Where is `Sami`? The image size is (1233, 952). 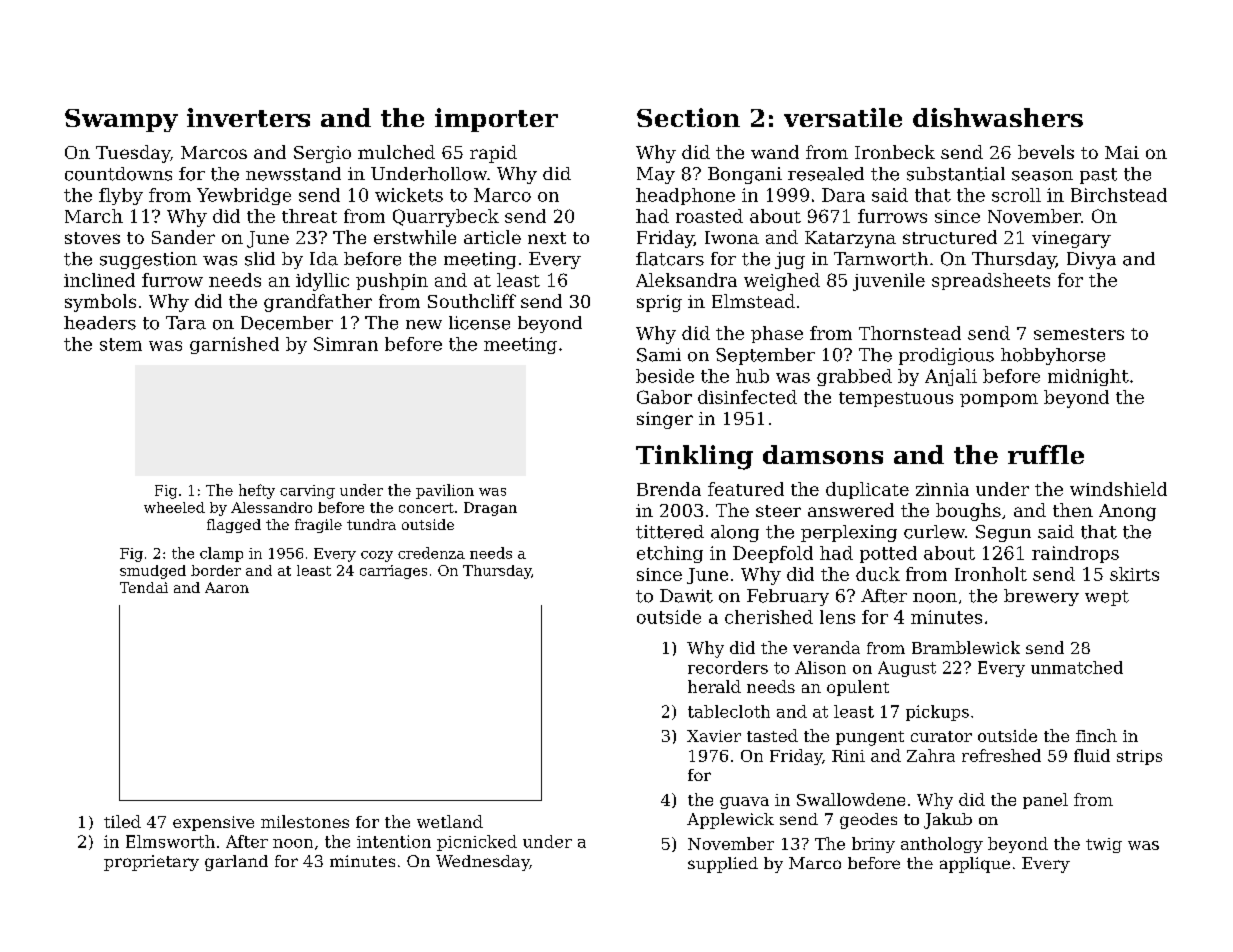
Sami is located at coordinates (659, 355).
